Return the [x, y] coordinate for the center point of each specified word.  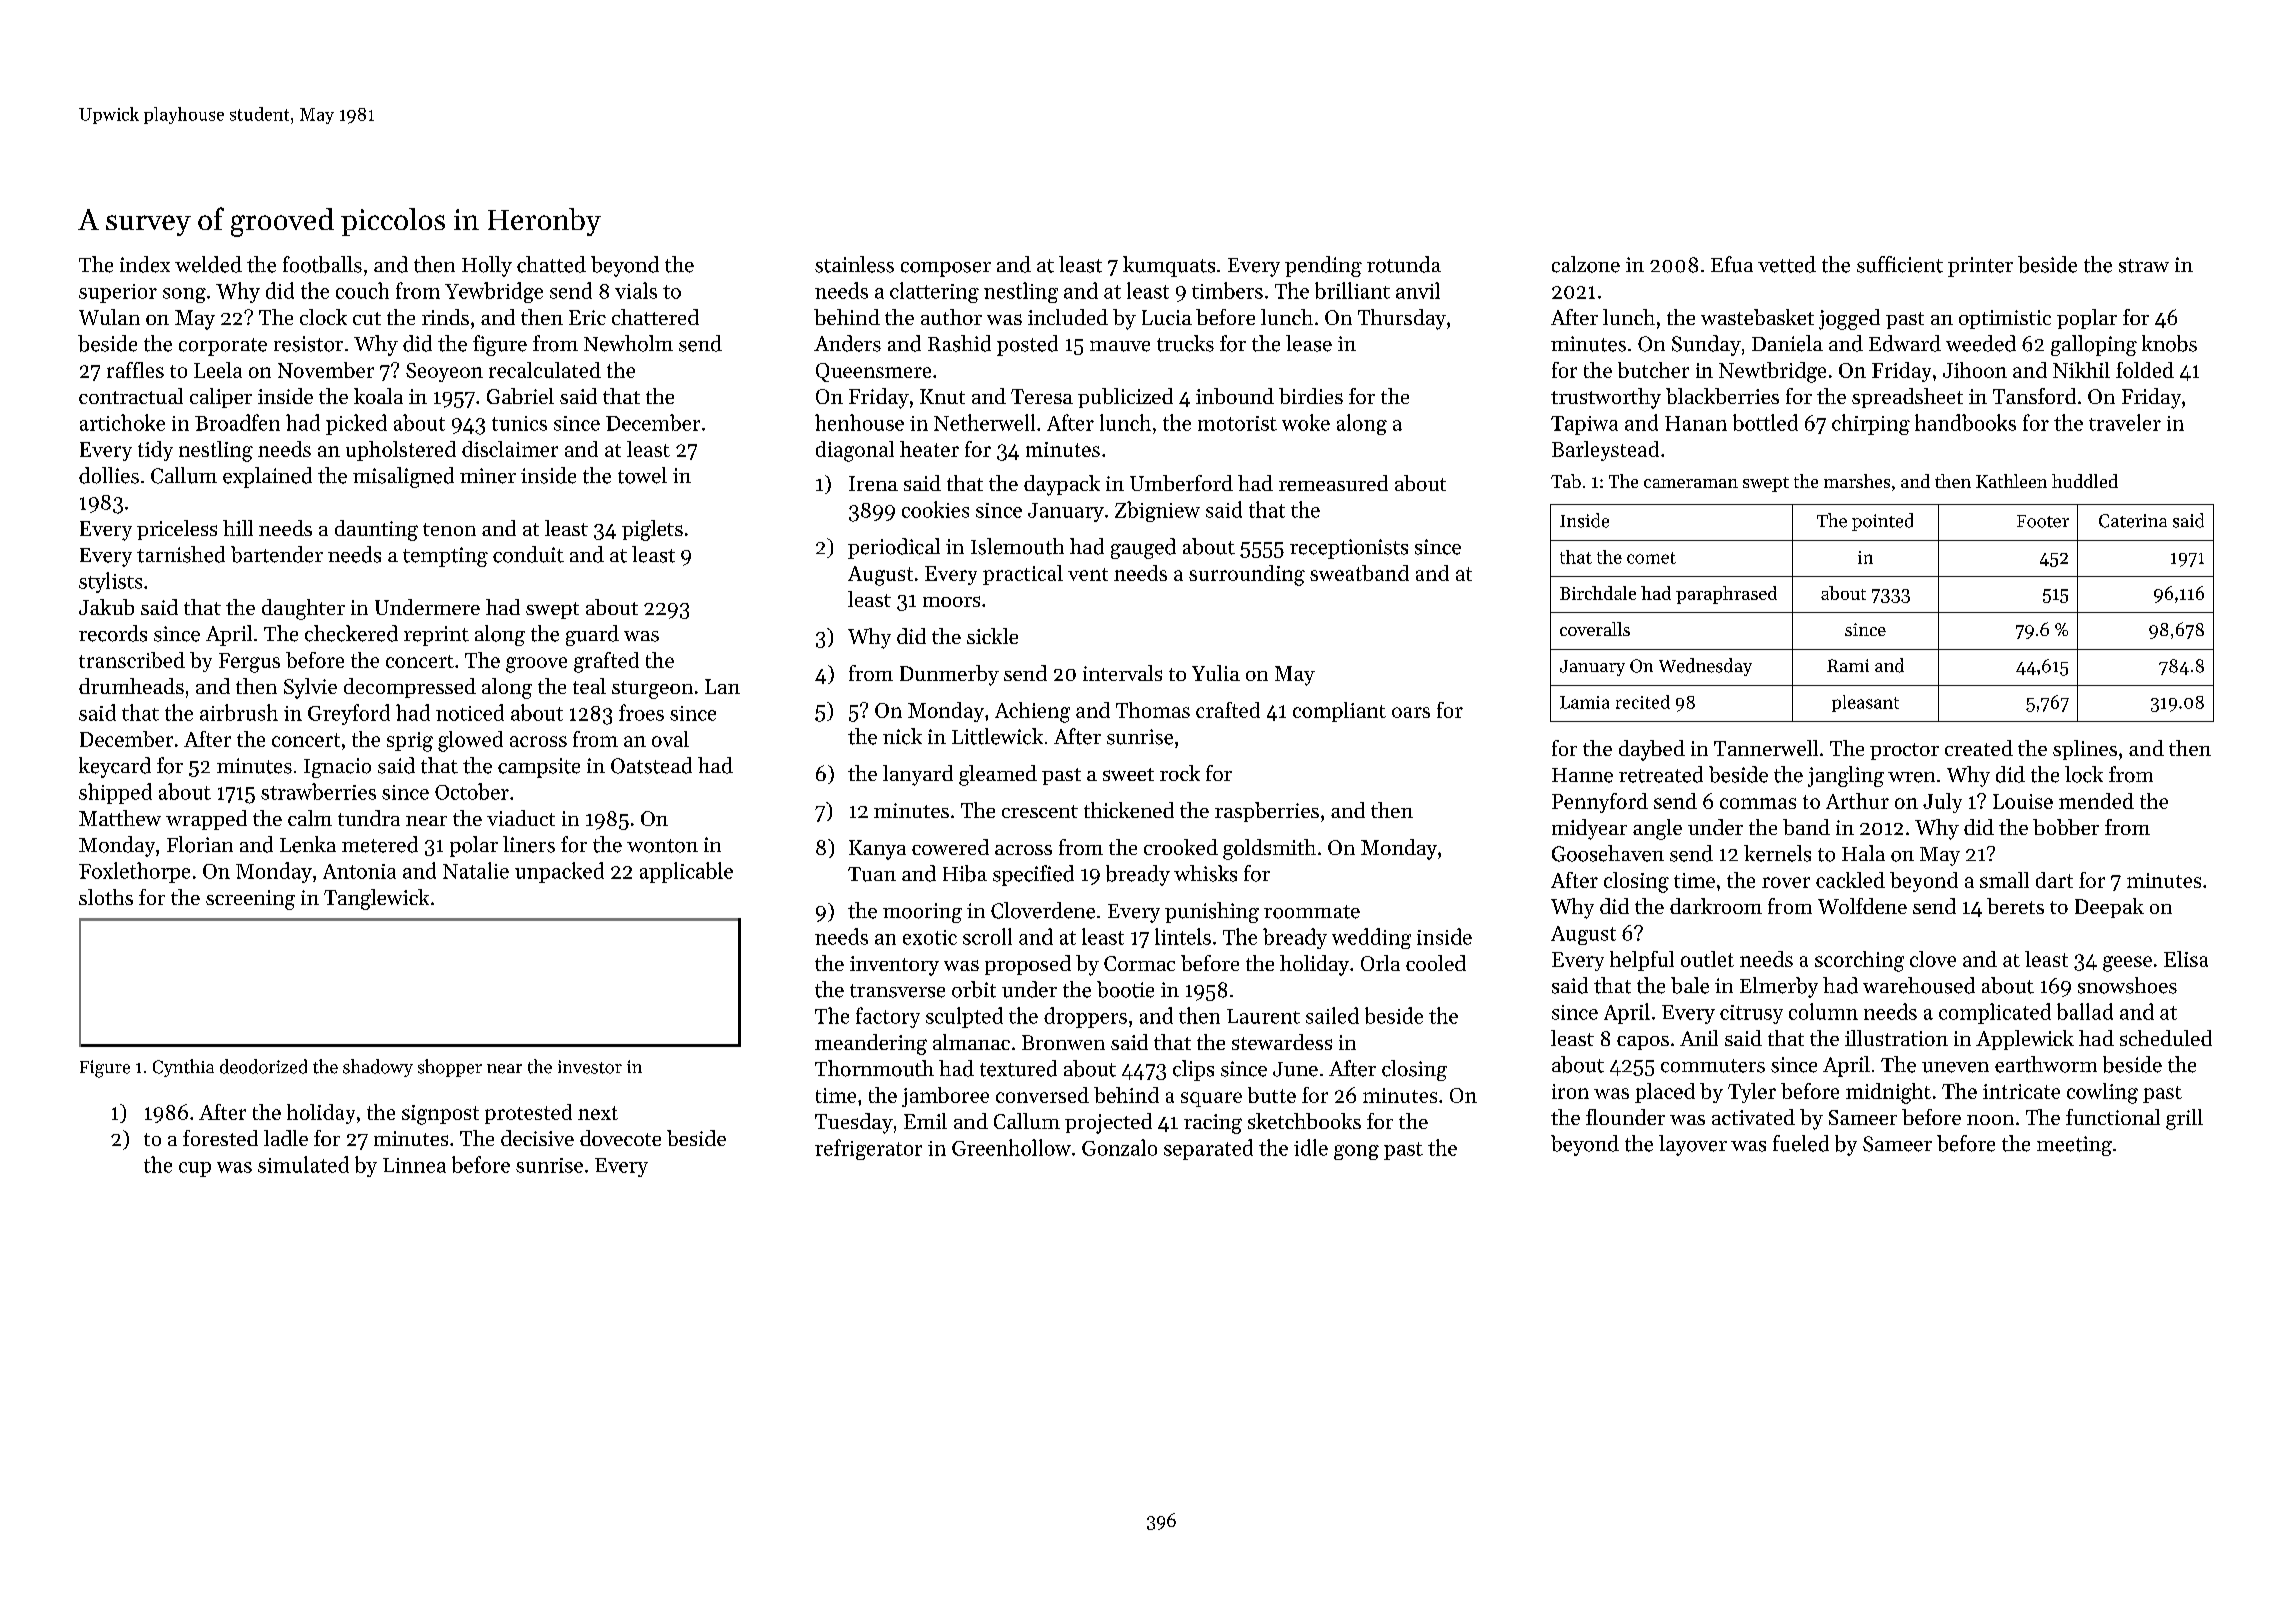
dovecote [620, 1138]
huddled [2085, 481]
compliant [1339, 712]
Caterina [2133, 521]
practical [1023, 575]
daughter [303, 609]
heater [929, 449]
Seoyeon [444, 372]
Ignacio [337, 768]
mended [2096, 801]
